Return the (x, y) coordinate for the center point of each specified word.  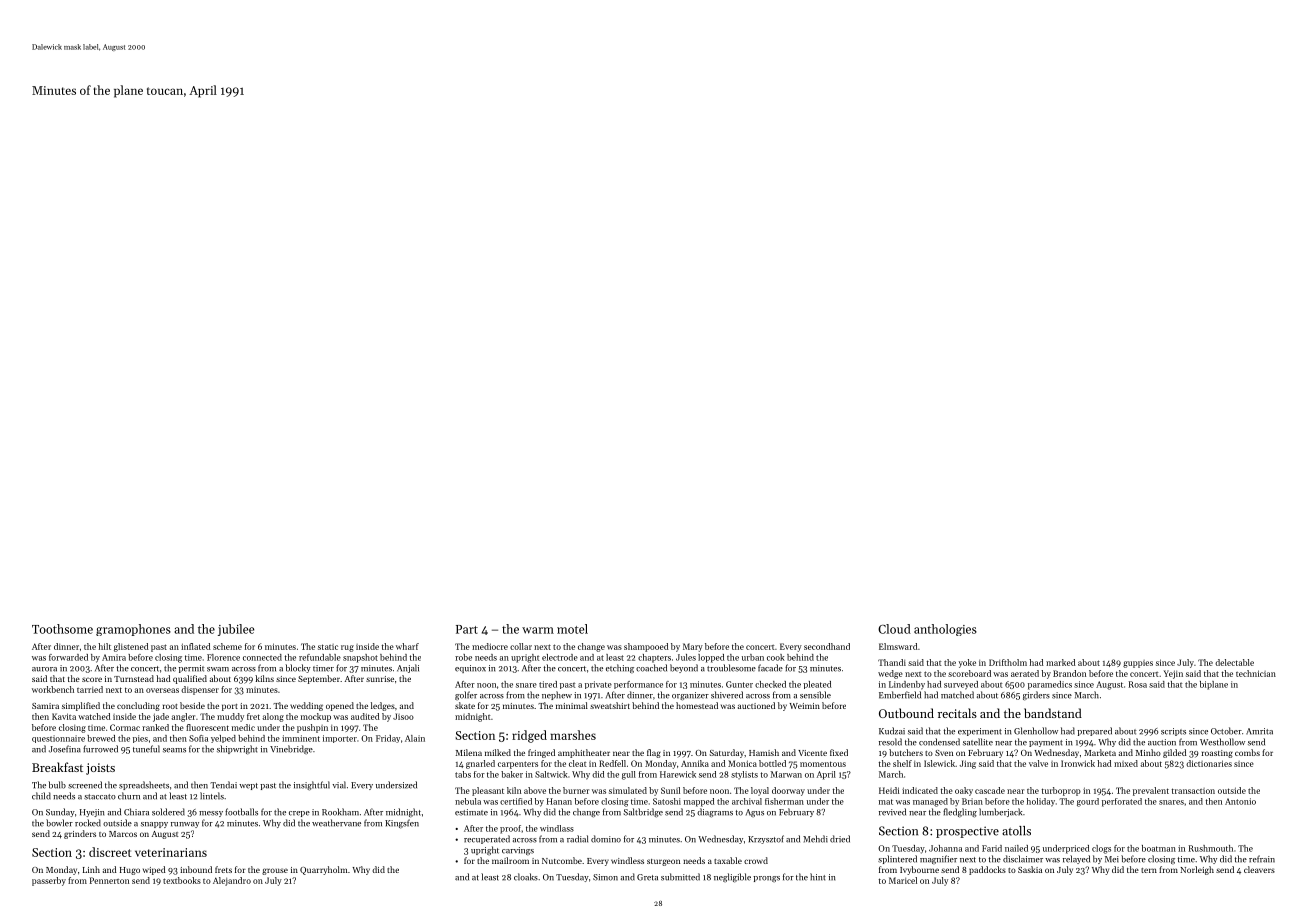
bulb (57, 785)
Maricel (903, 880)
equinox (470, 669)
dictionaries (1209, 763)
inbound (196, 869)
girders (1036, 696)
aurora (44, 669)
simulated (628, 790)
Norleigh (1197, 870)
